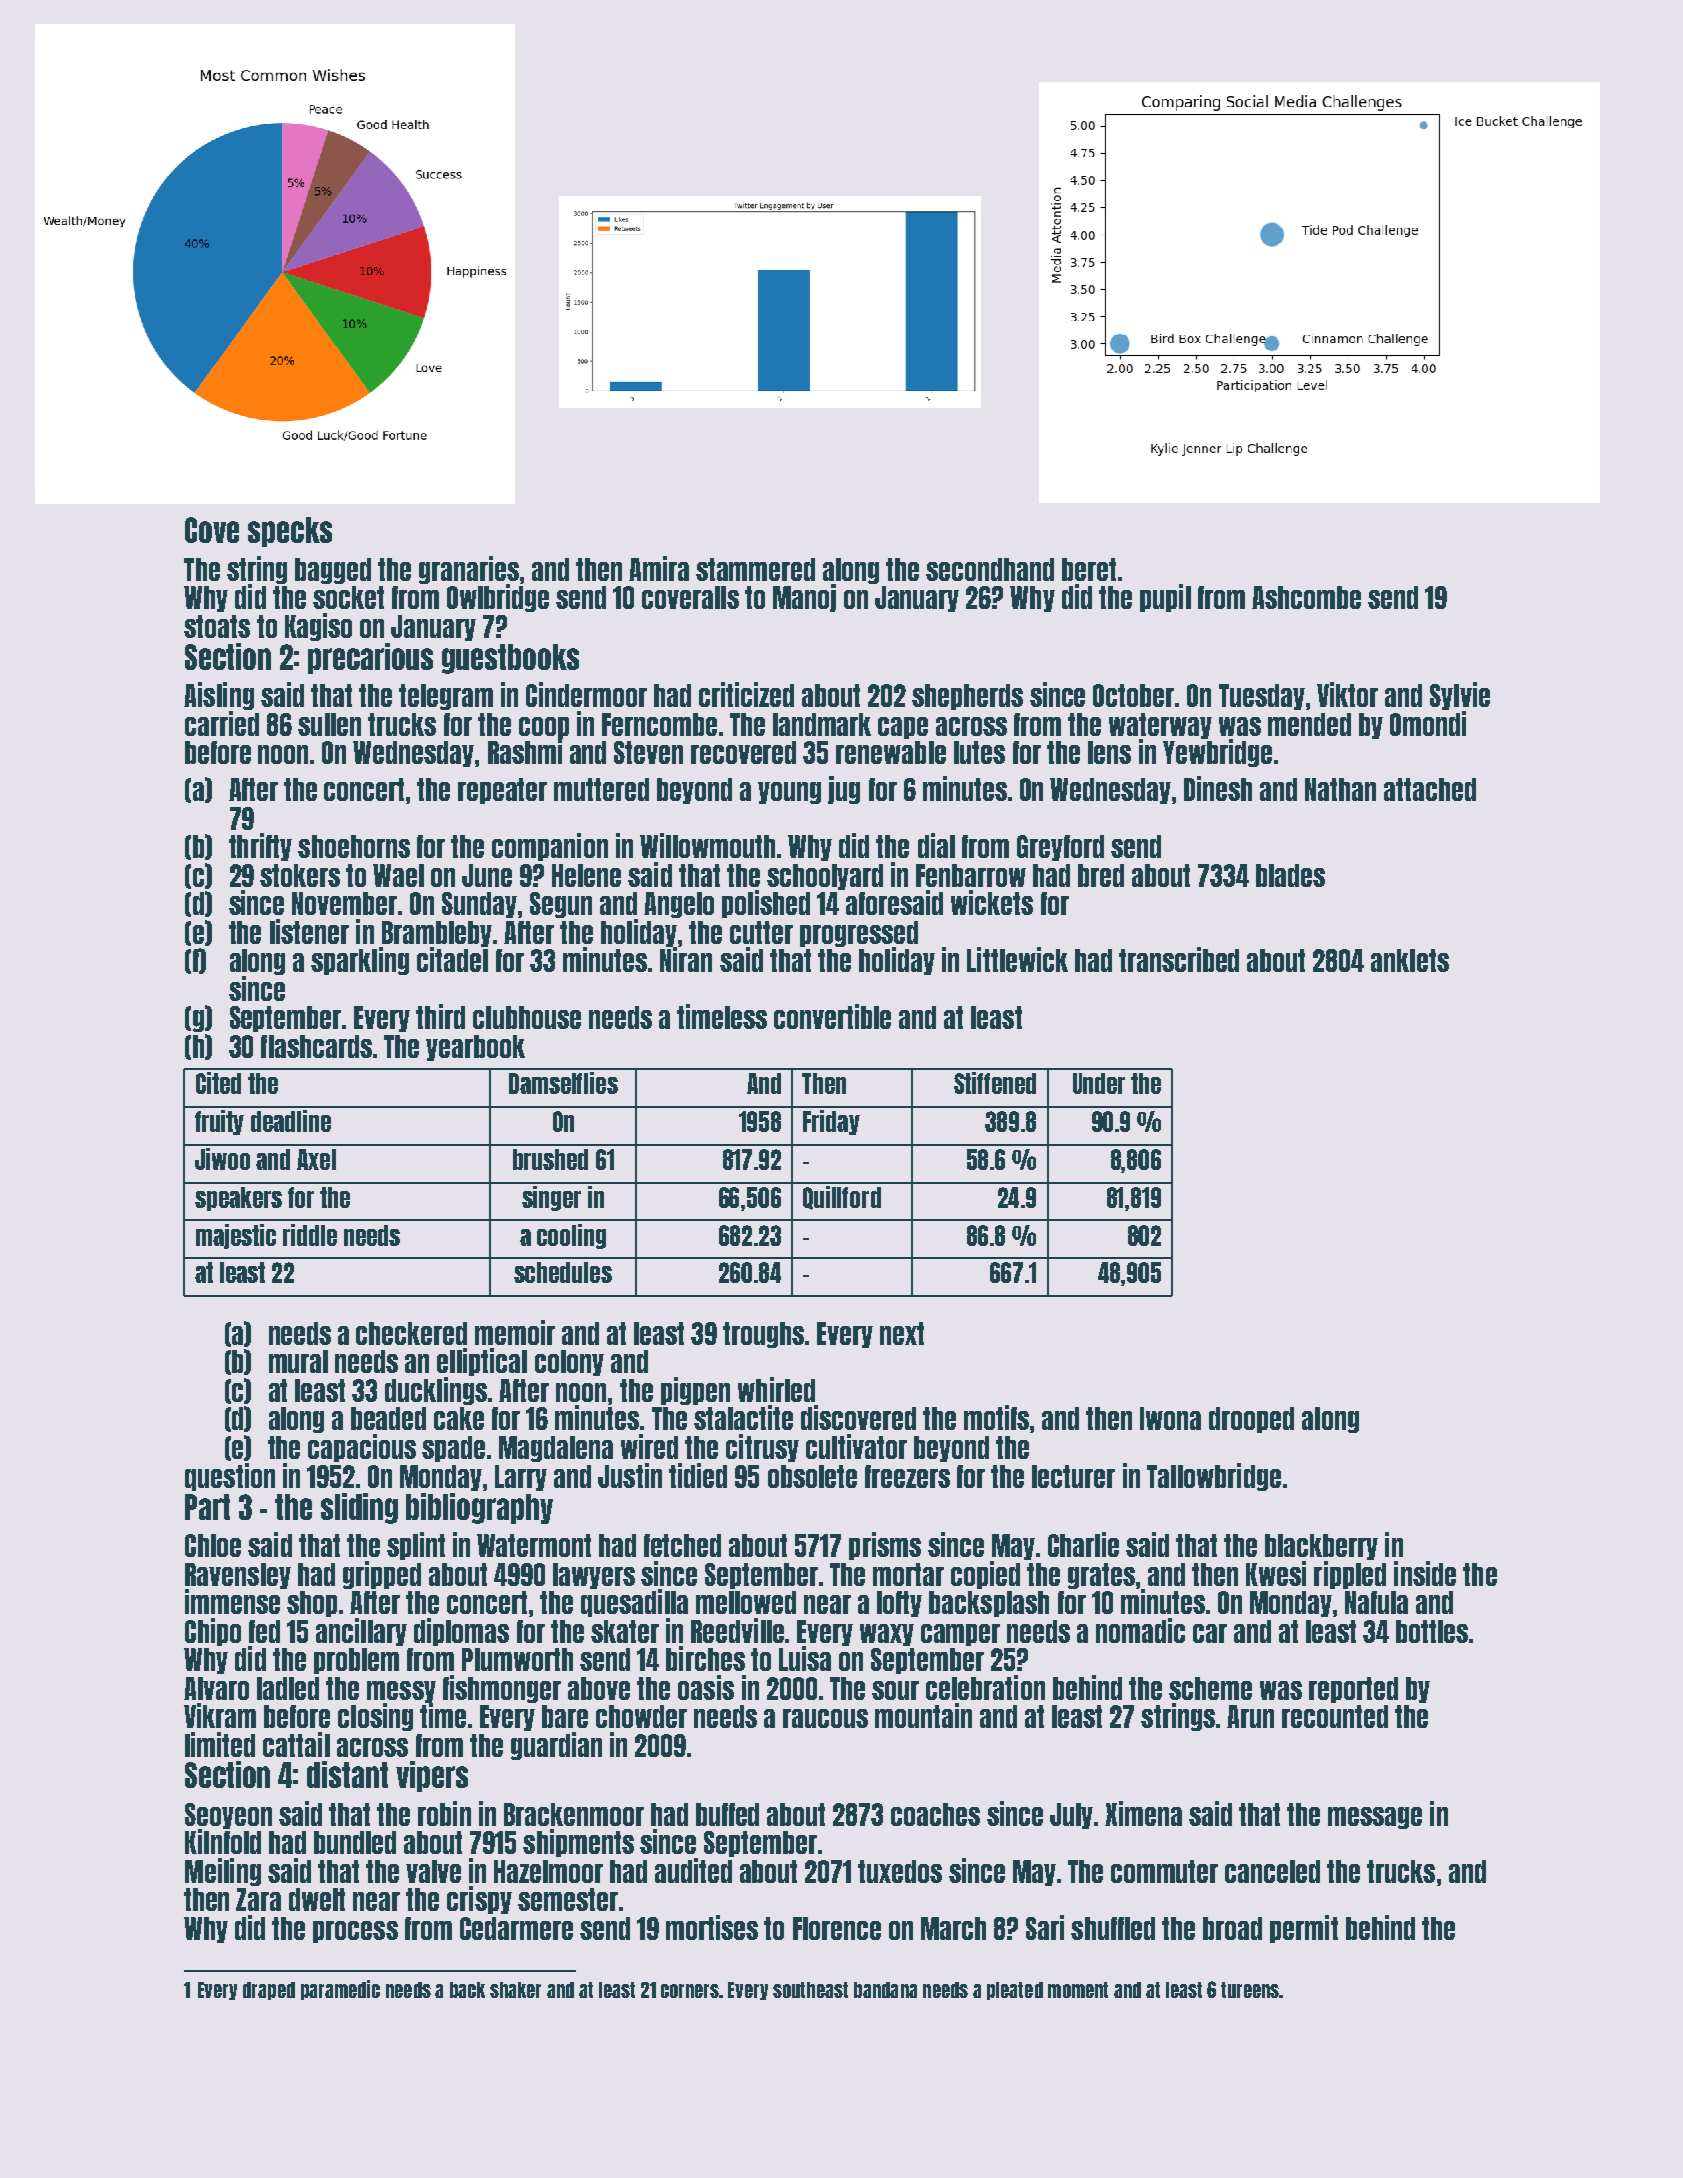  What do you see at coordinates (469, 570) in the document?
I see `granaries` at bounding box center [469, 570].
